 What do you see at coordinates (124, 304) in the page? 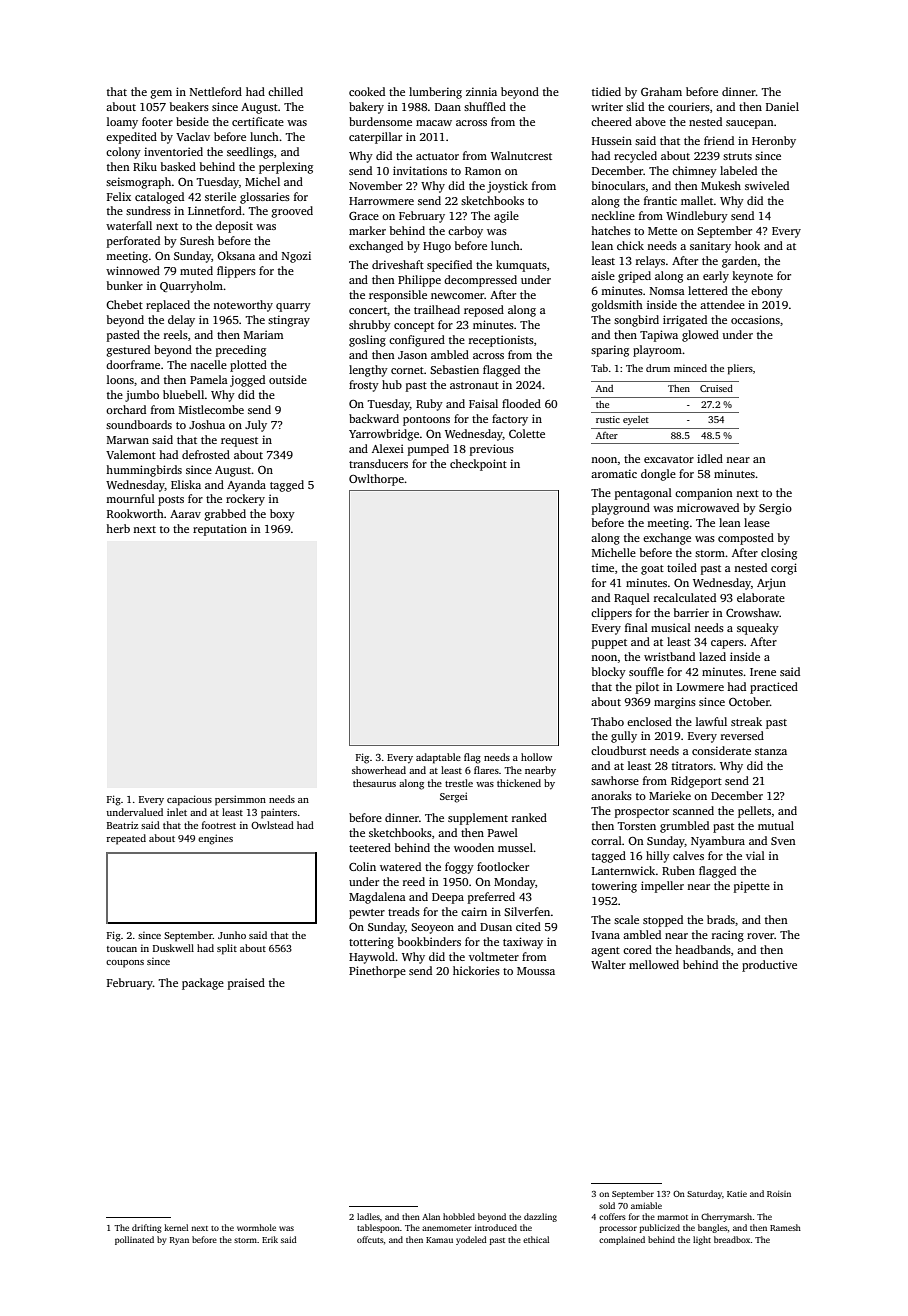
I see `Chebet` at bounding box center [124, 304].
